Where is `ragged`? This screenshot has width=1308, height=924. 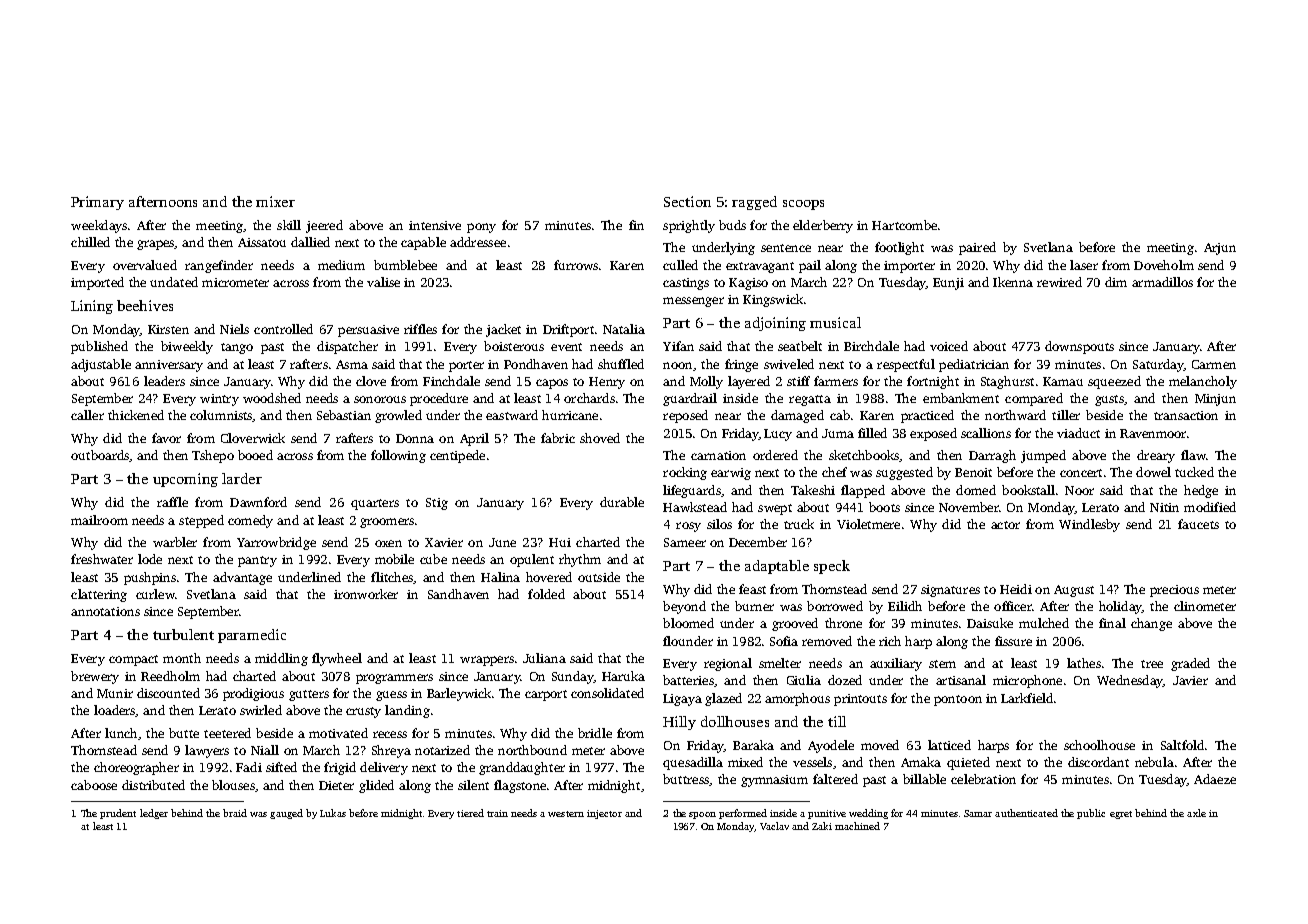 ragged is located at coordinates (754, 203).
